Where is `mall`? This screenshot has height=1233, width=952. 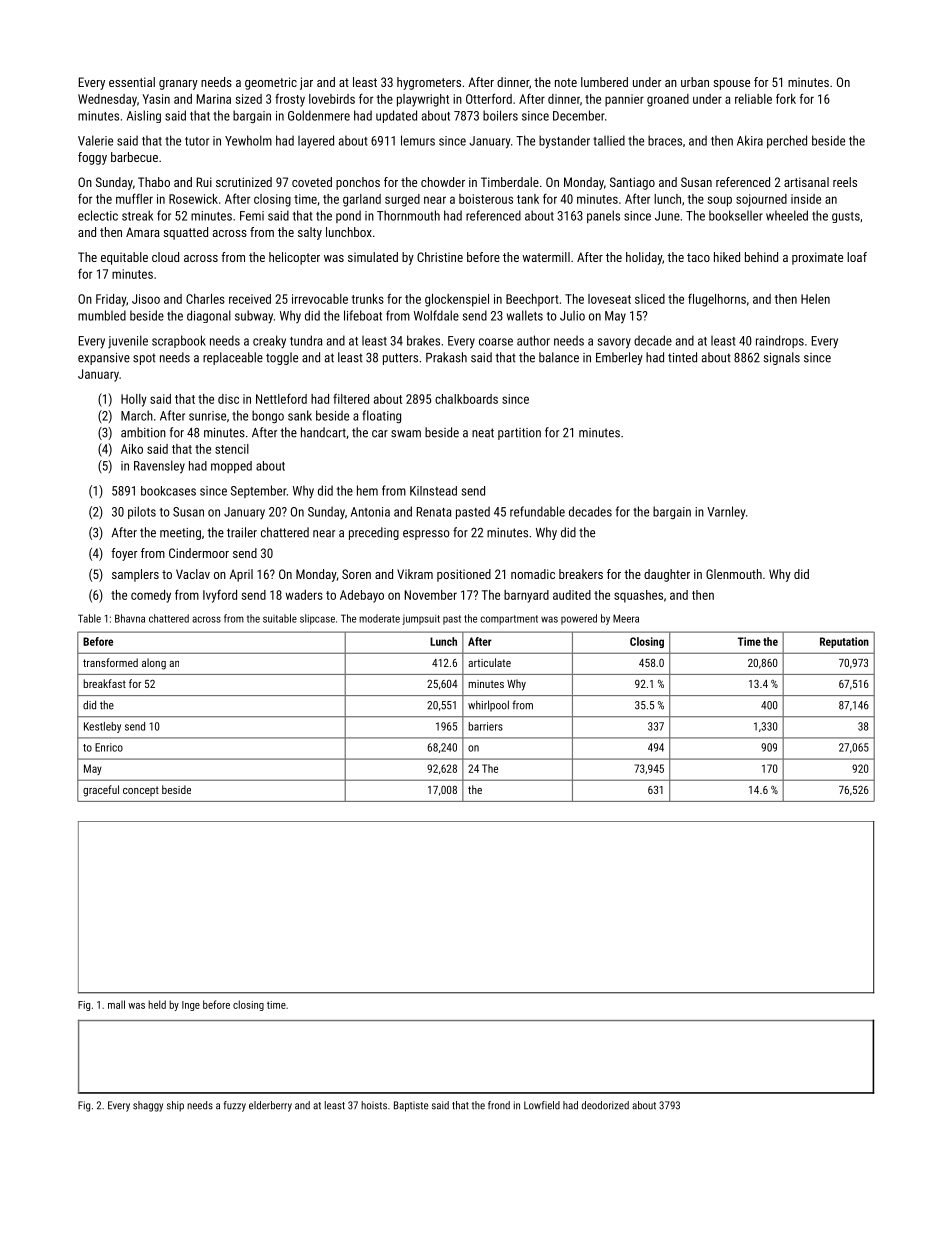 mall is located at coordinates (116, 1004).
